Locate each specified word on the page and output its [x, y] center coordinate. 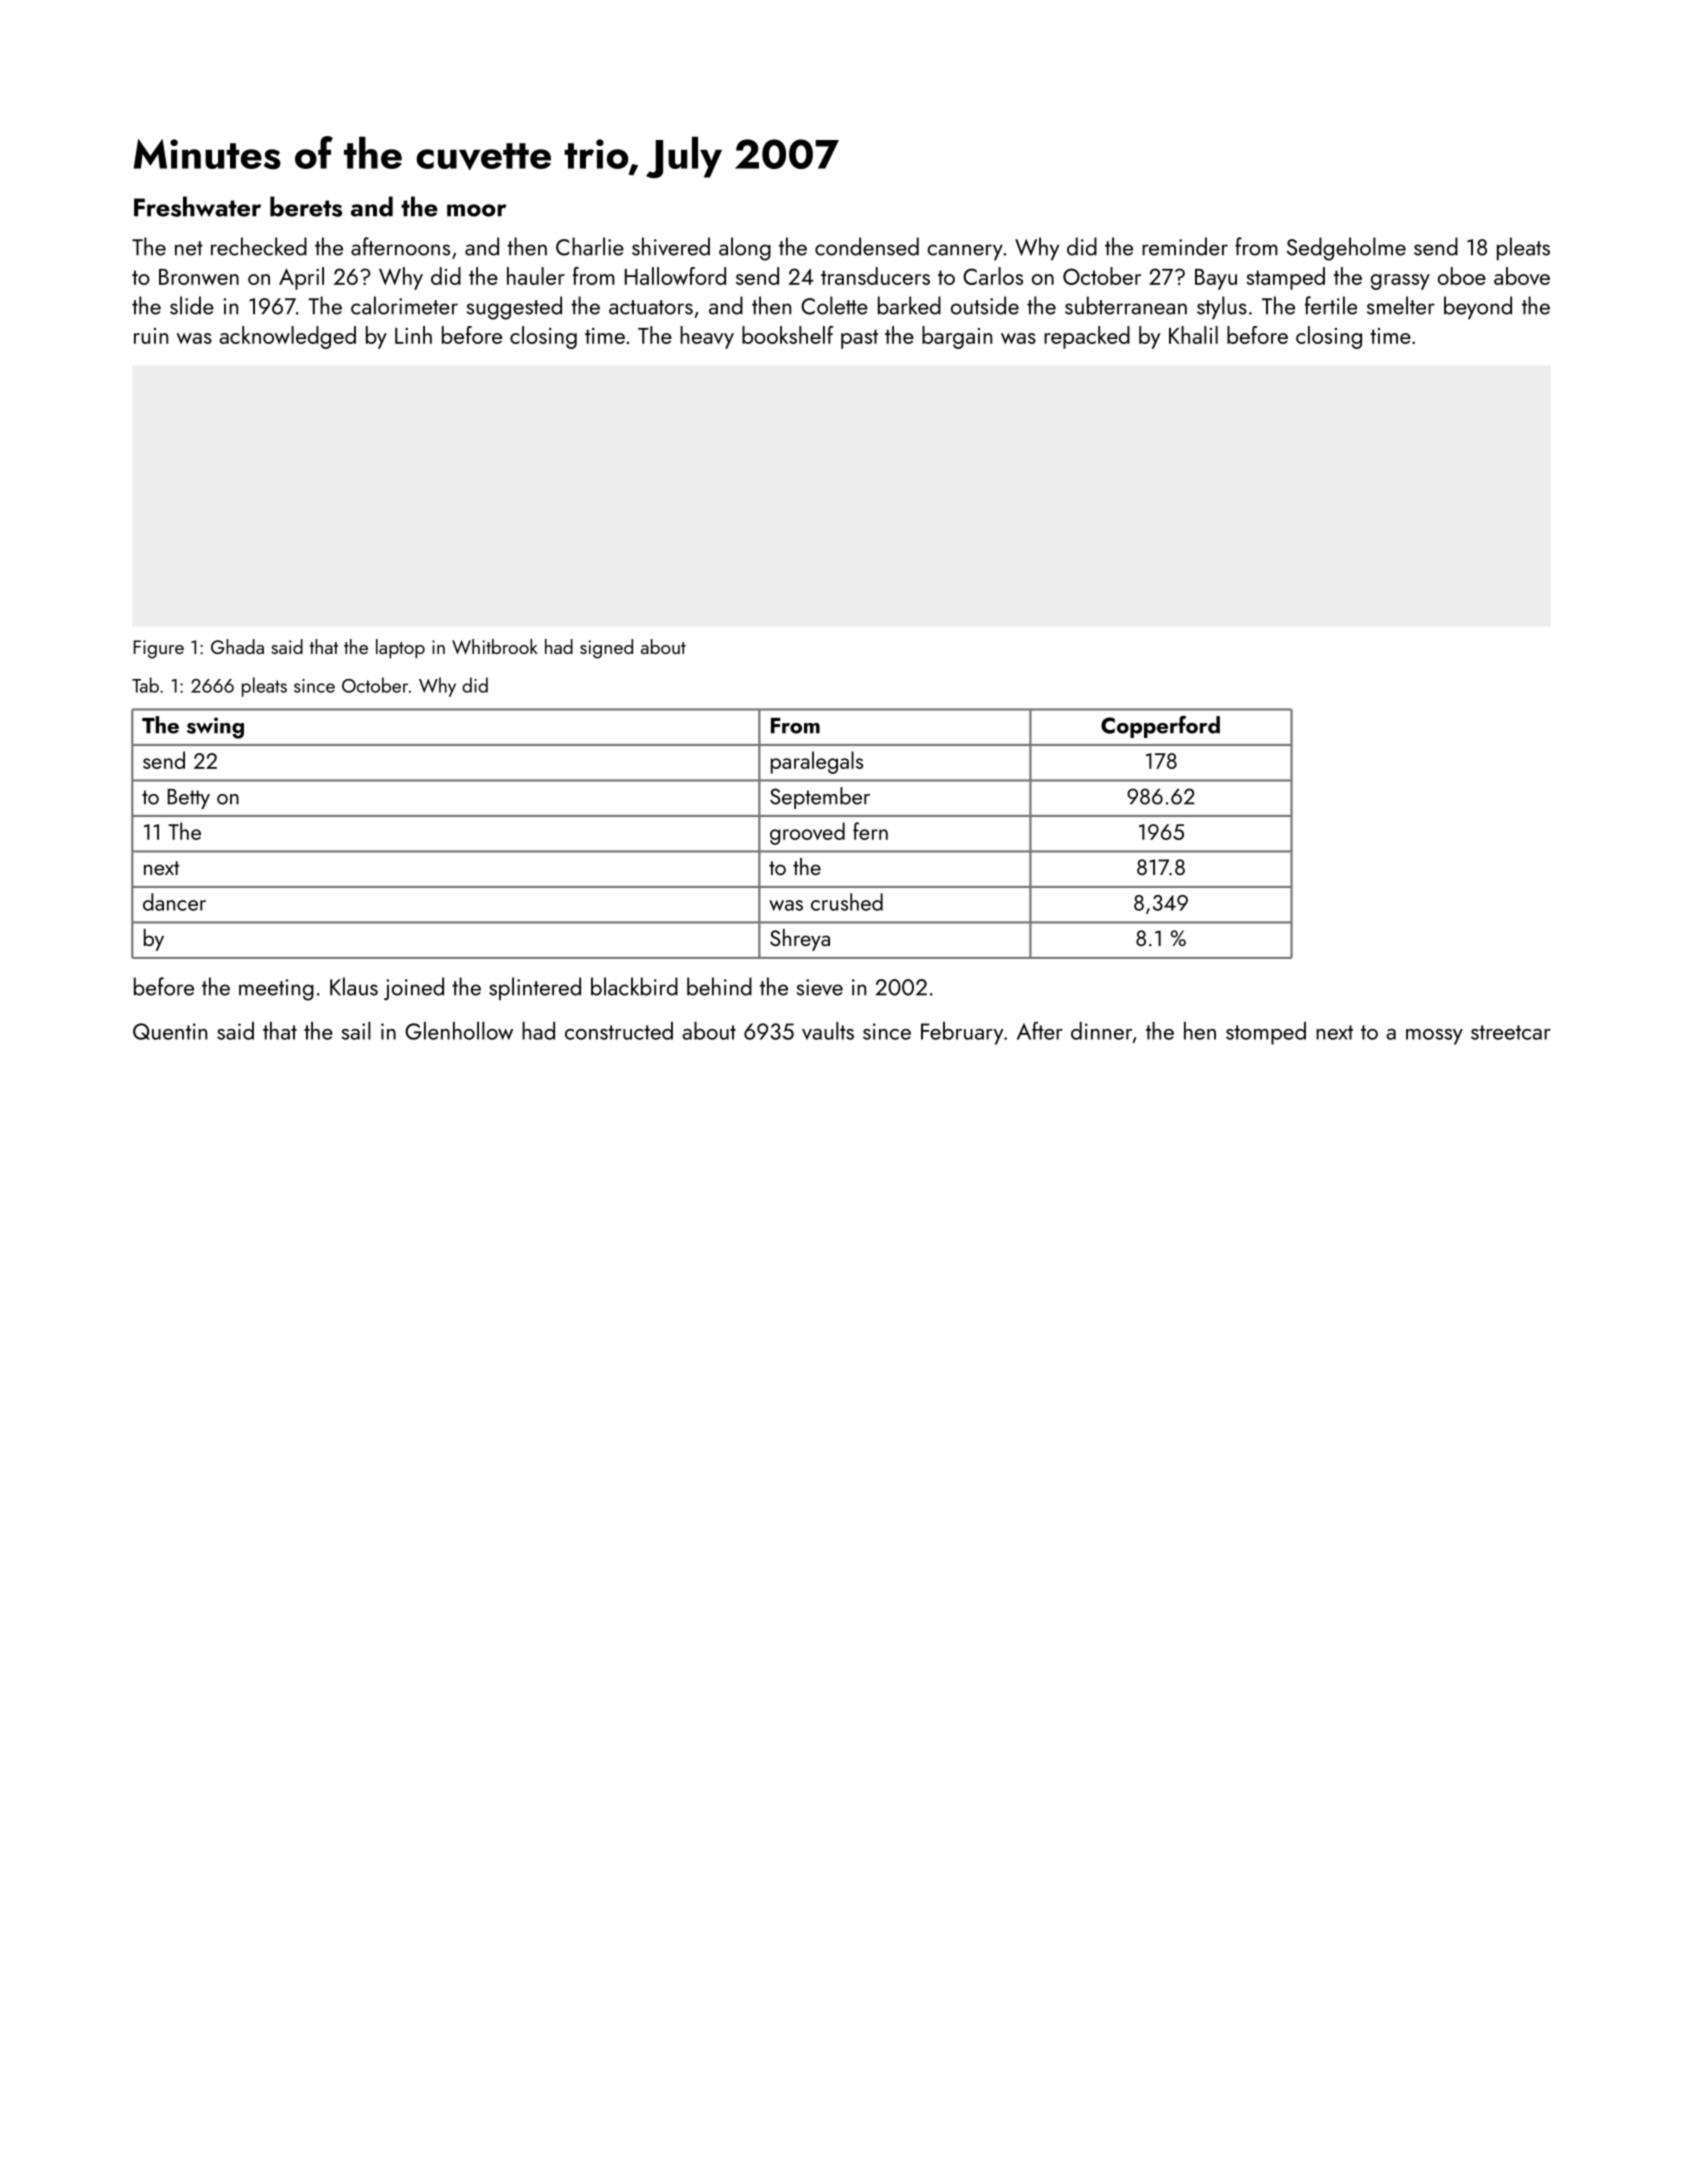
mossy [1434, 1037]
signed [606, 649]
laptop [400, 648]
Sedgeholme [1346, 249]
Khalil [1193, 335]
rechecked [259, 246]
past [859, 339]
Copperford [1160, 726]
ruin [151, 336]
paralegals [817, 762]
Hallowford [675, 276]
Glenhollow [459, 1031]
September [820, 798]
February [962, 1033]
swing [215, 728]
